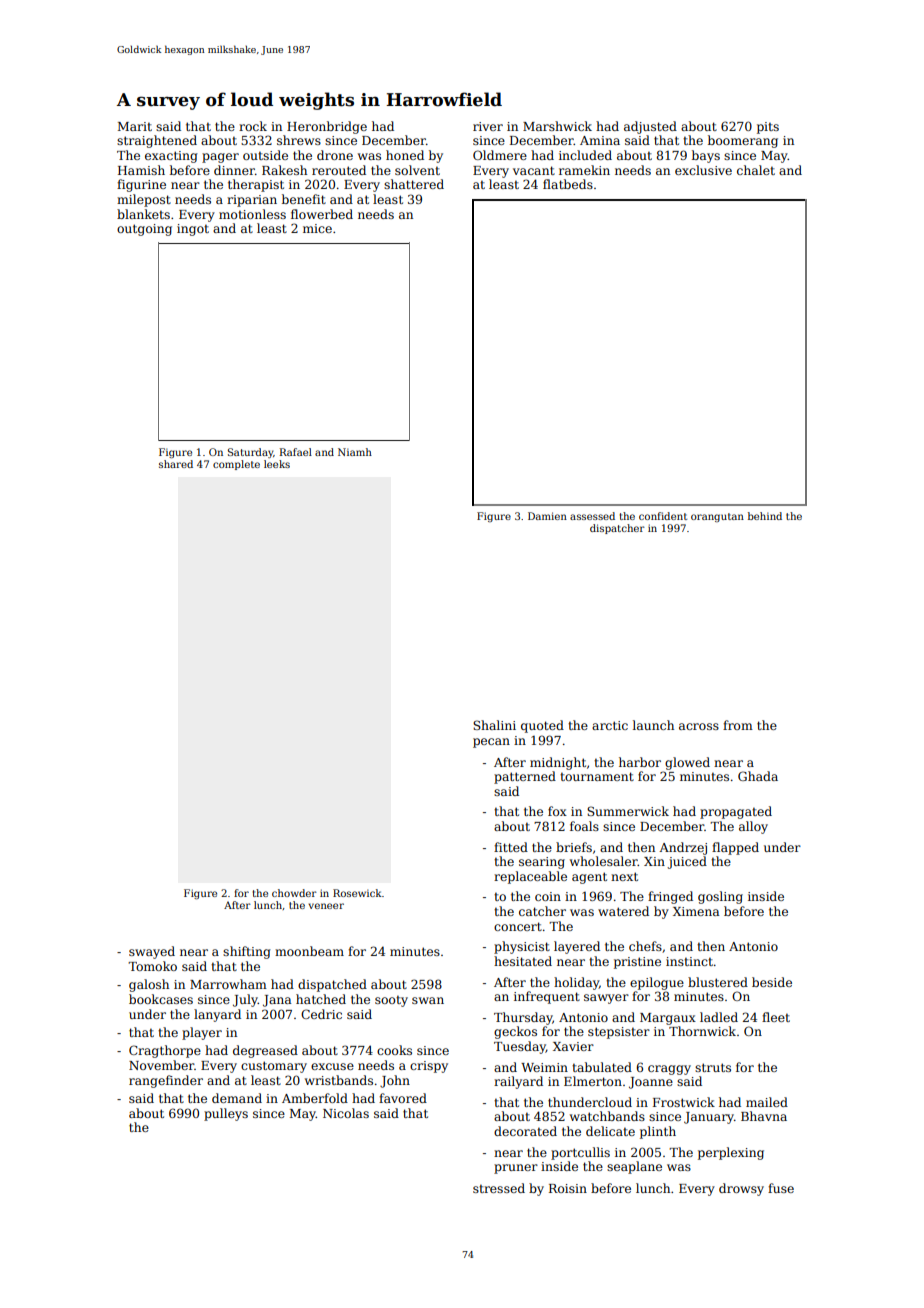  Describe the element at coordinates (226, 1114) in the screenshot. I see `pulleys` at that location.
